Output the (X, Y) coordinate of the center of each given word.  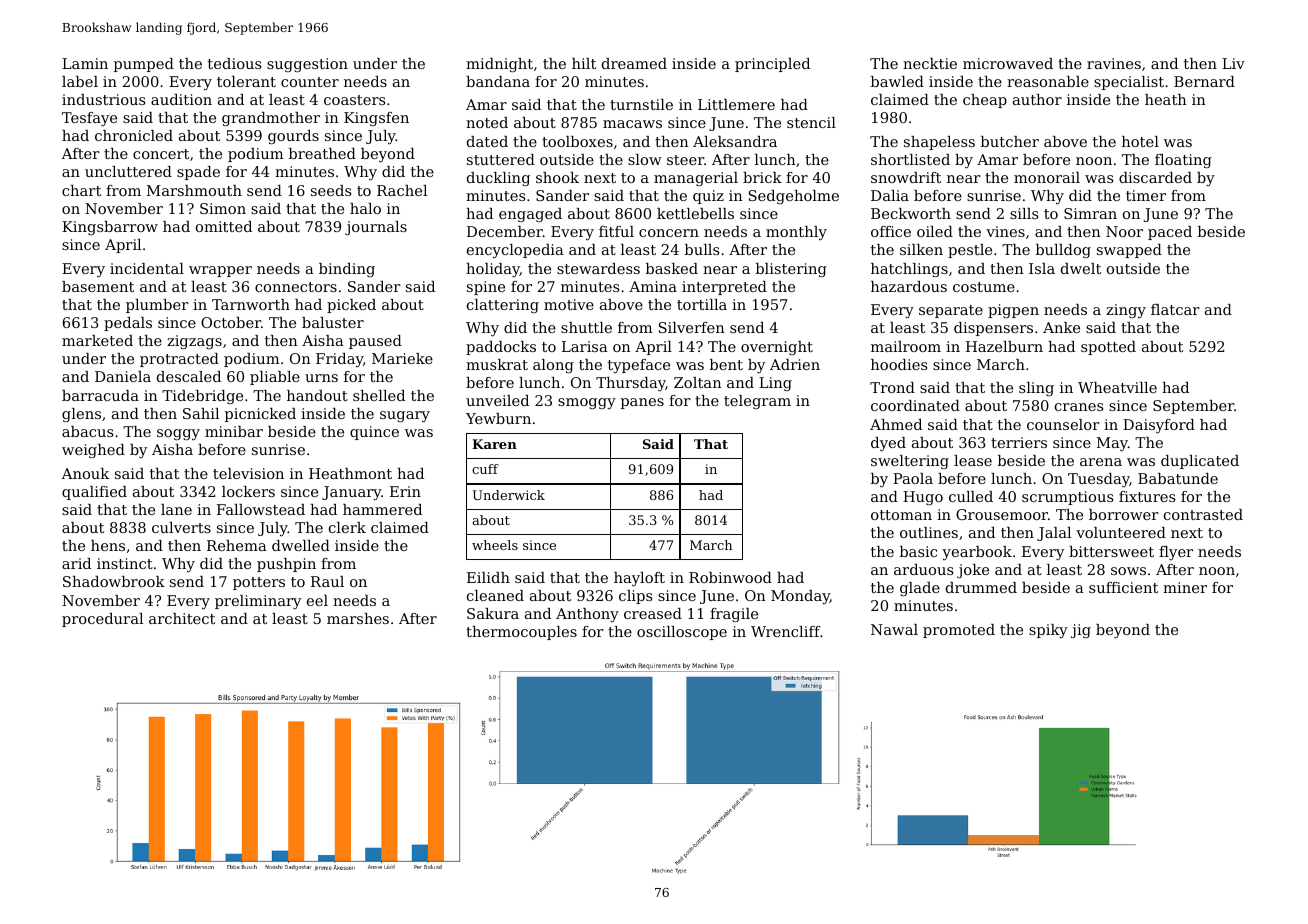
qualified (94, 493)
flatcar (1175, 309)
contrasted (1203, 514)
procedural (102, 620)
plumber (157, 306)
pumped (144, 65)
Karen (494, 444)
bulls (702, 249)
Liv (1233, 63)
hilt (584, 63)
